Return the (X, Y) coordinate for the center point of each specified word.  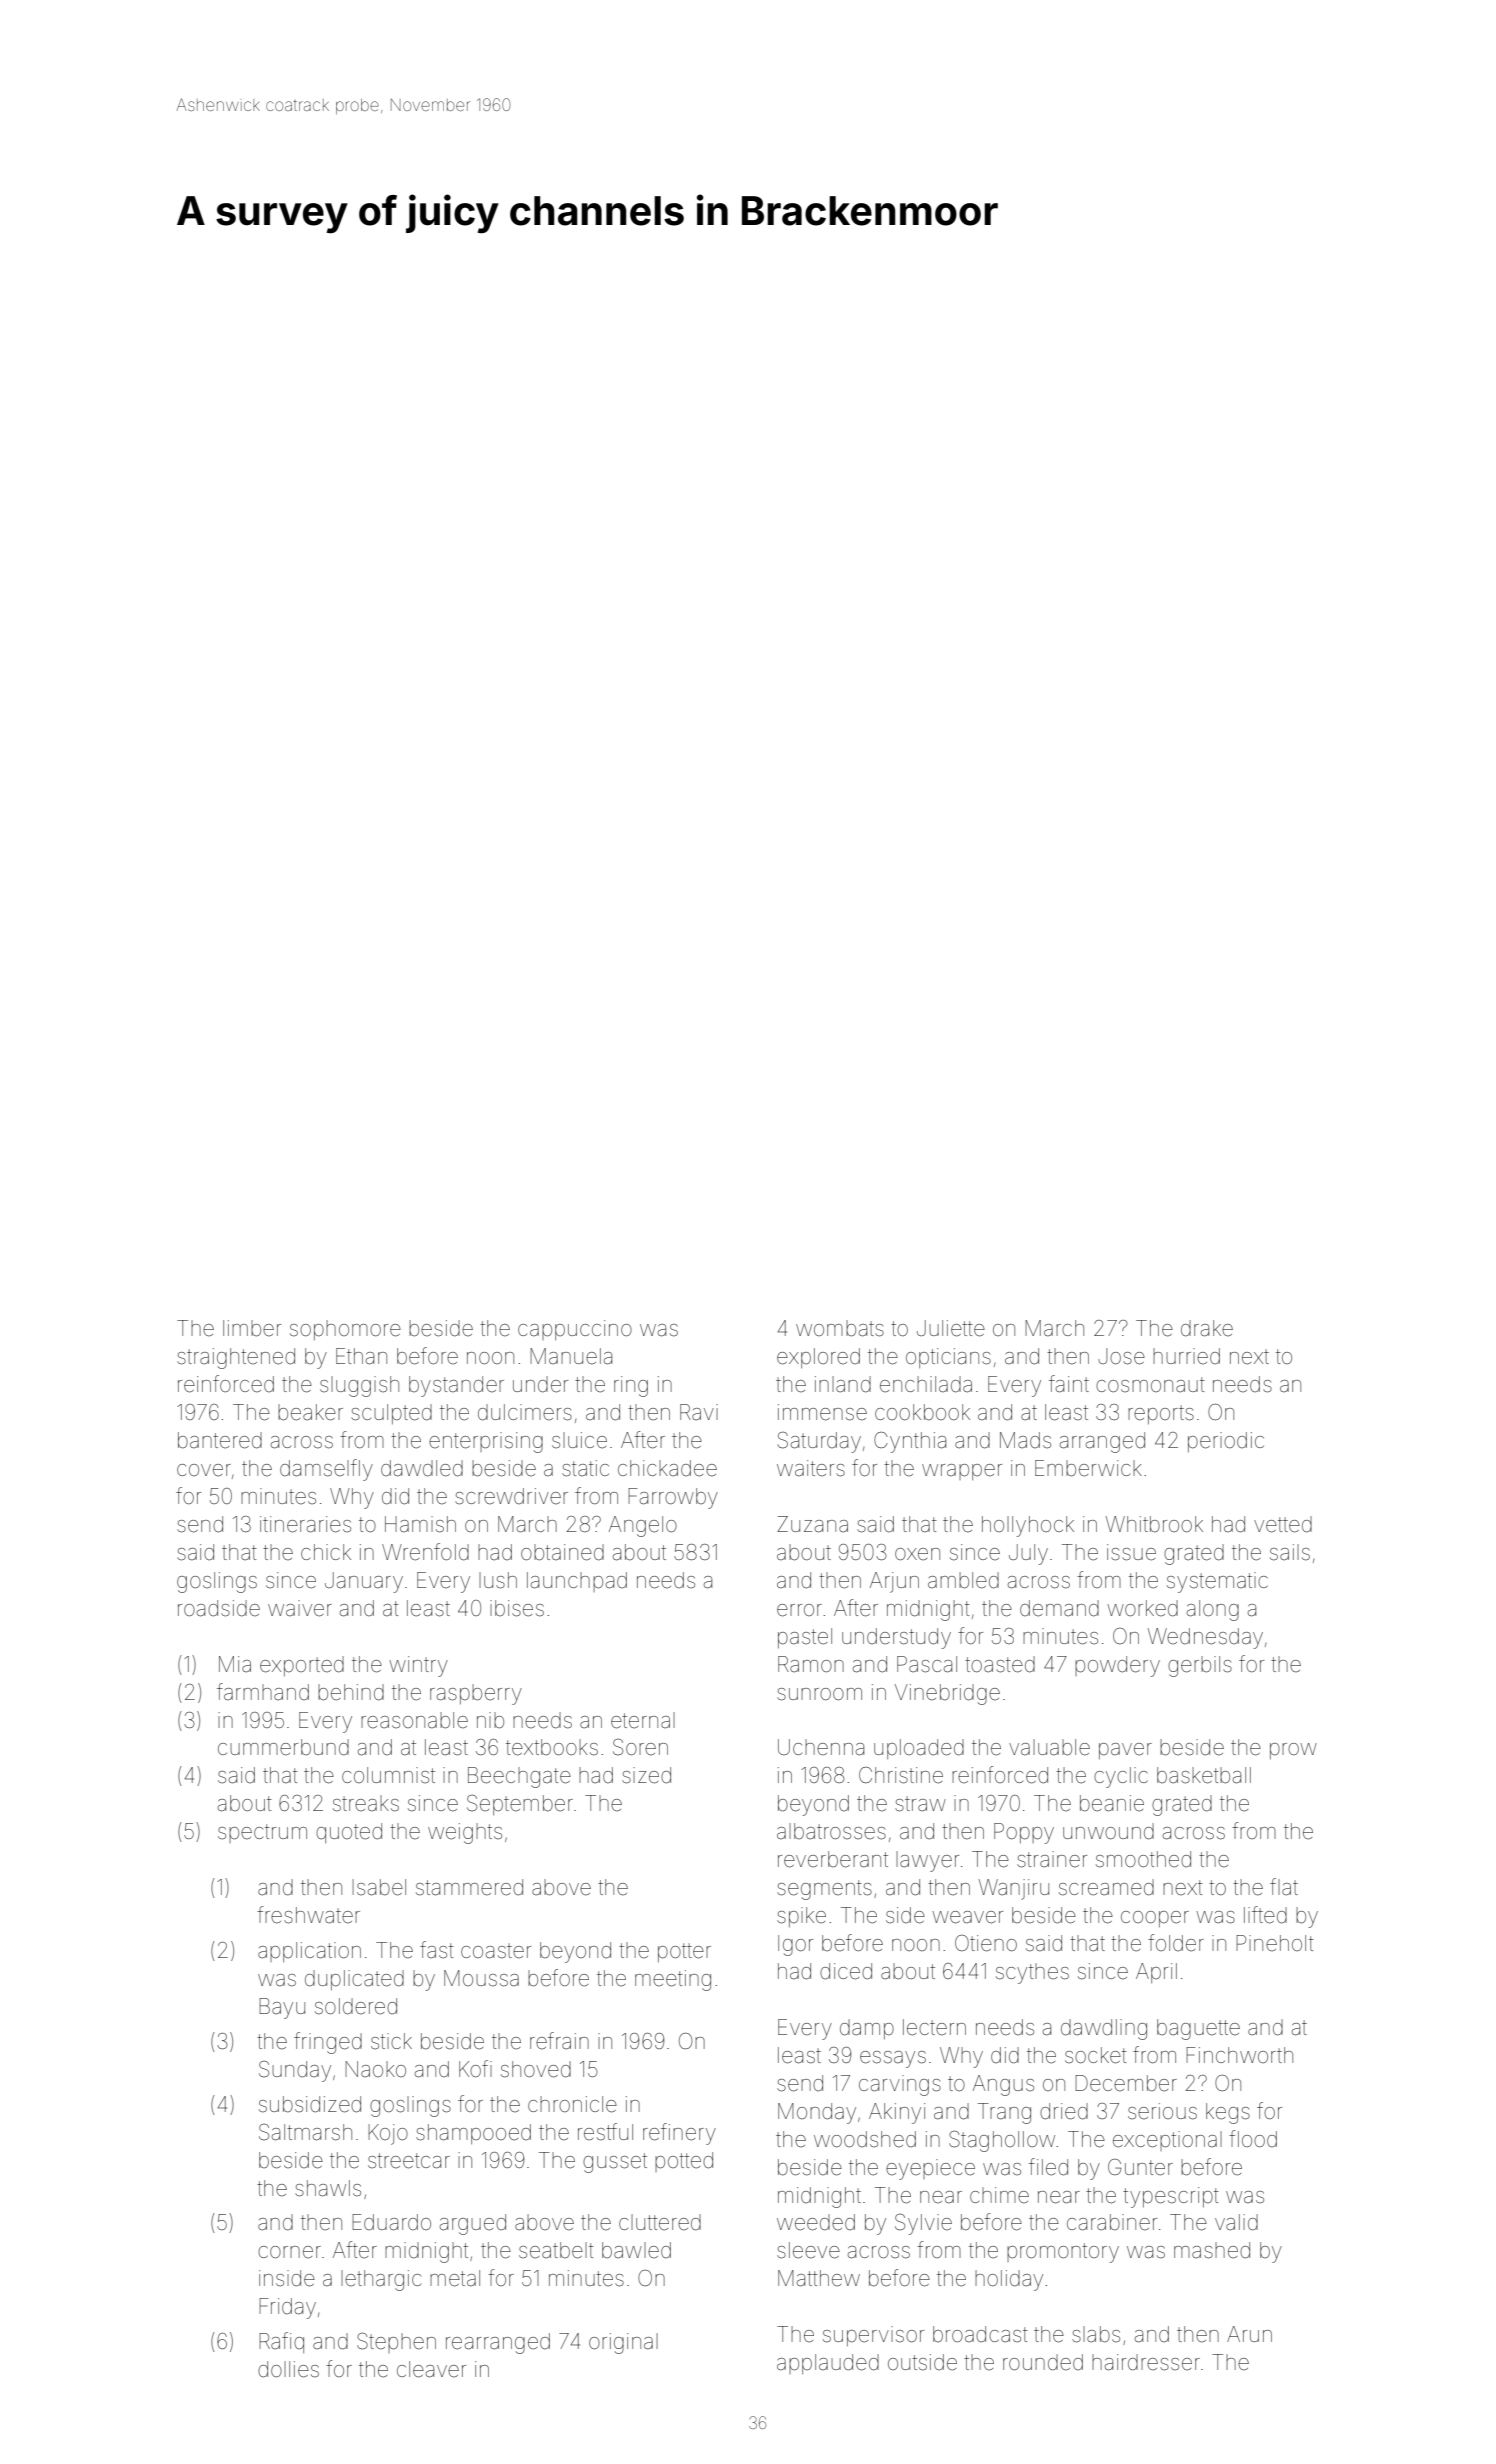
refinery (679, 2134)
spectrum (262, 1833)
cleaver (431, 2369)
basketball (1204, 1775)
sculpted (391, 1414)
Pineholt (1275, 1943)
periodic (1226, 1442)
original (623, 2343)
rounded (1043, 2362)
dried (1064, 2111)
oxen (917, 1554)
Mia (235, 1664)
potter (684, 1952)
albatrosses (831, 1831)
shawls (328, 2188)
